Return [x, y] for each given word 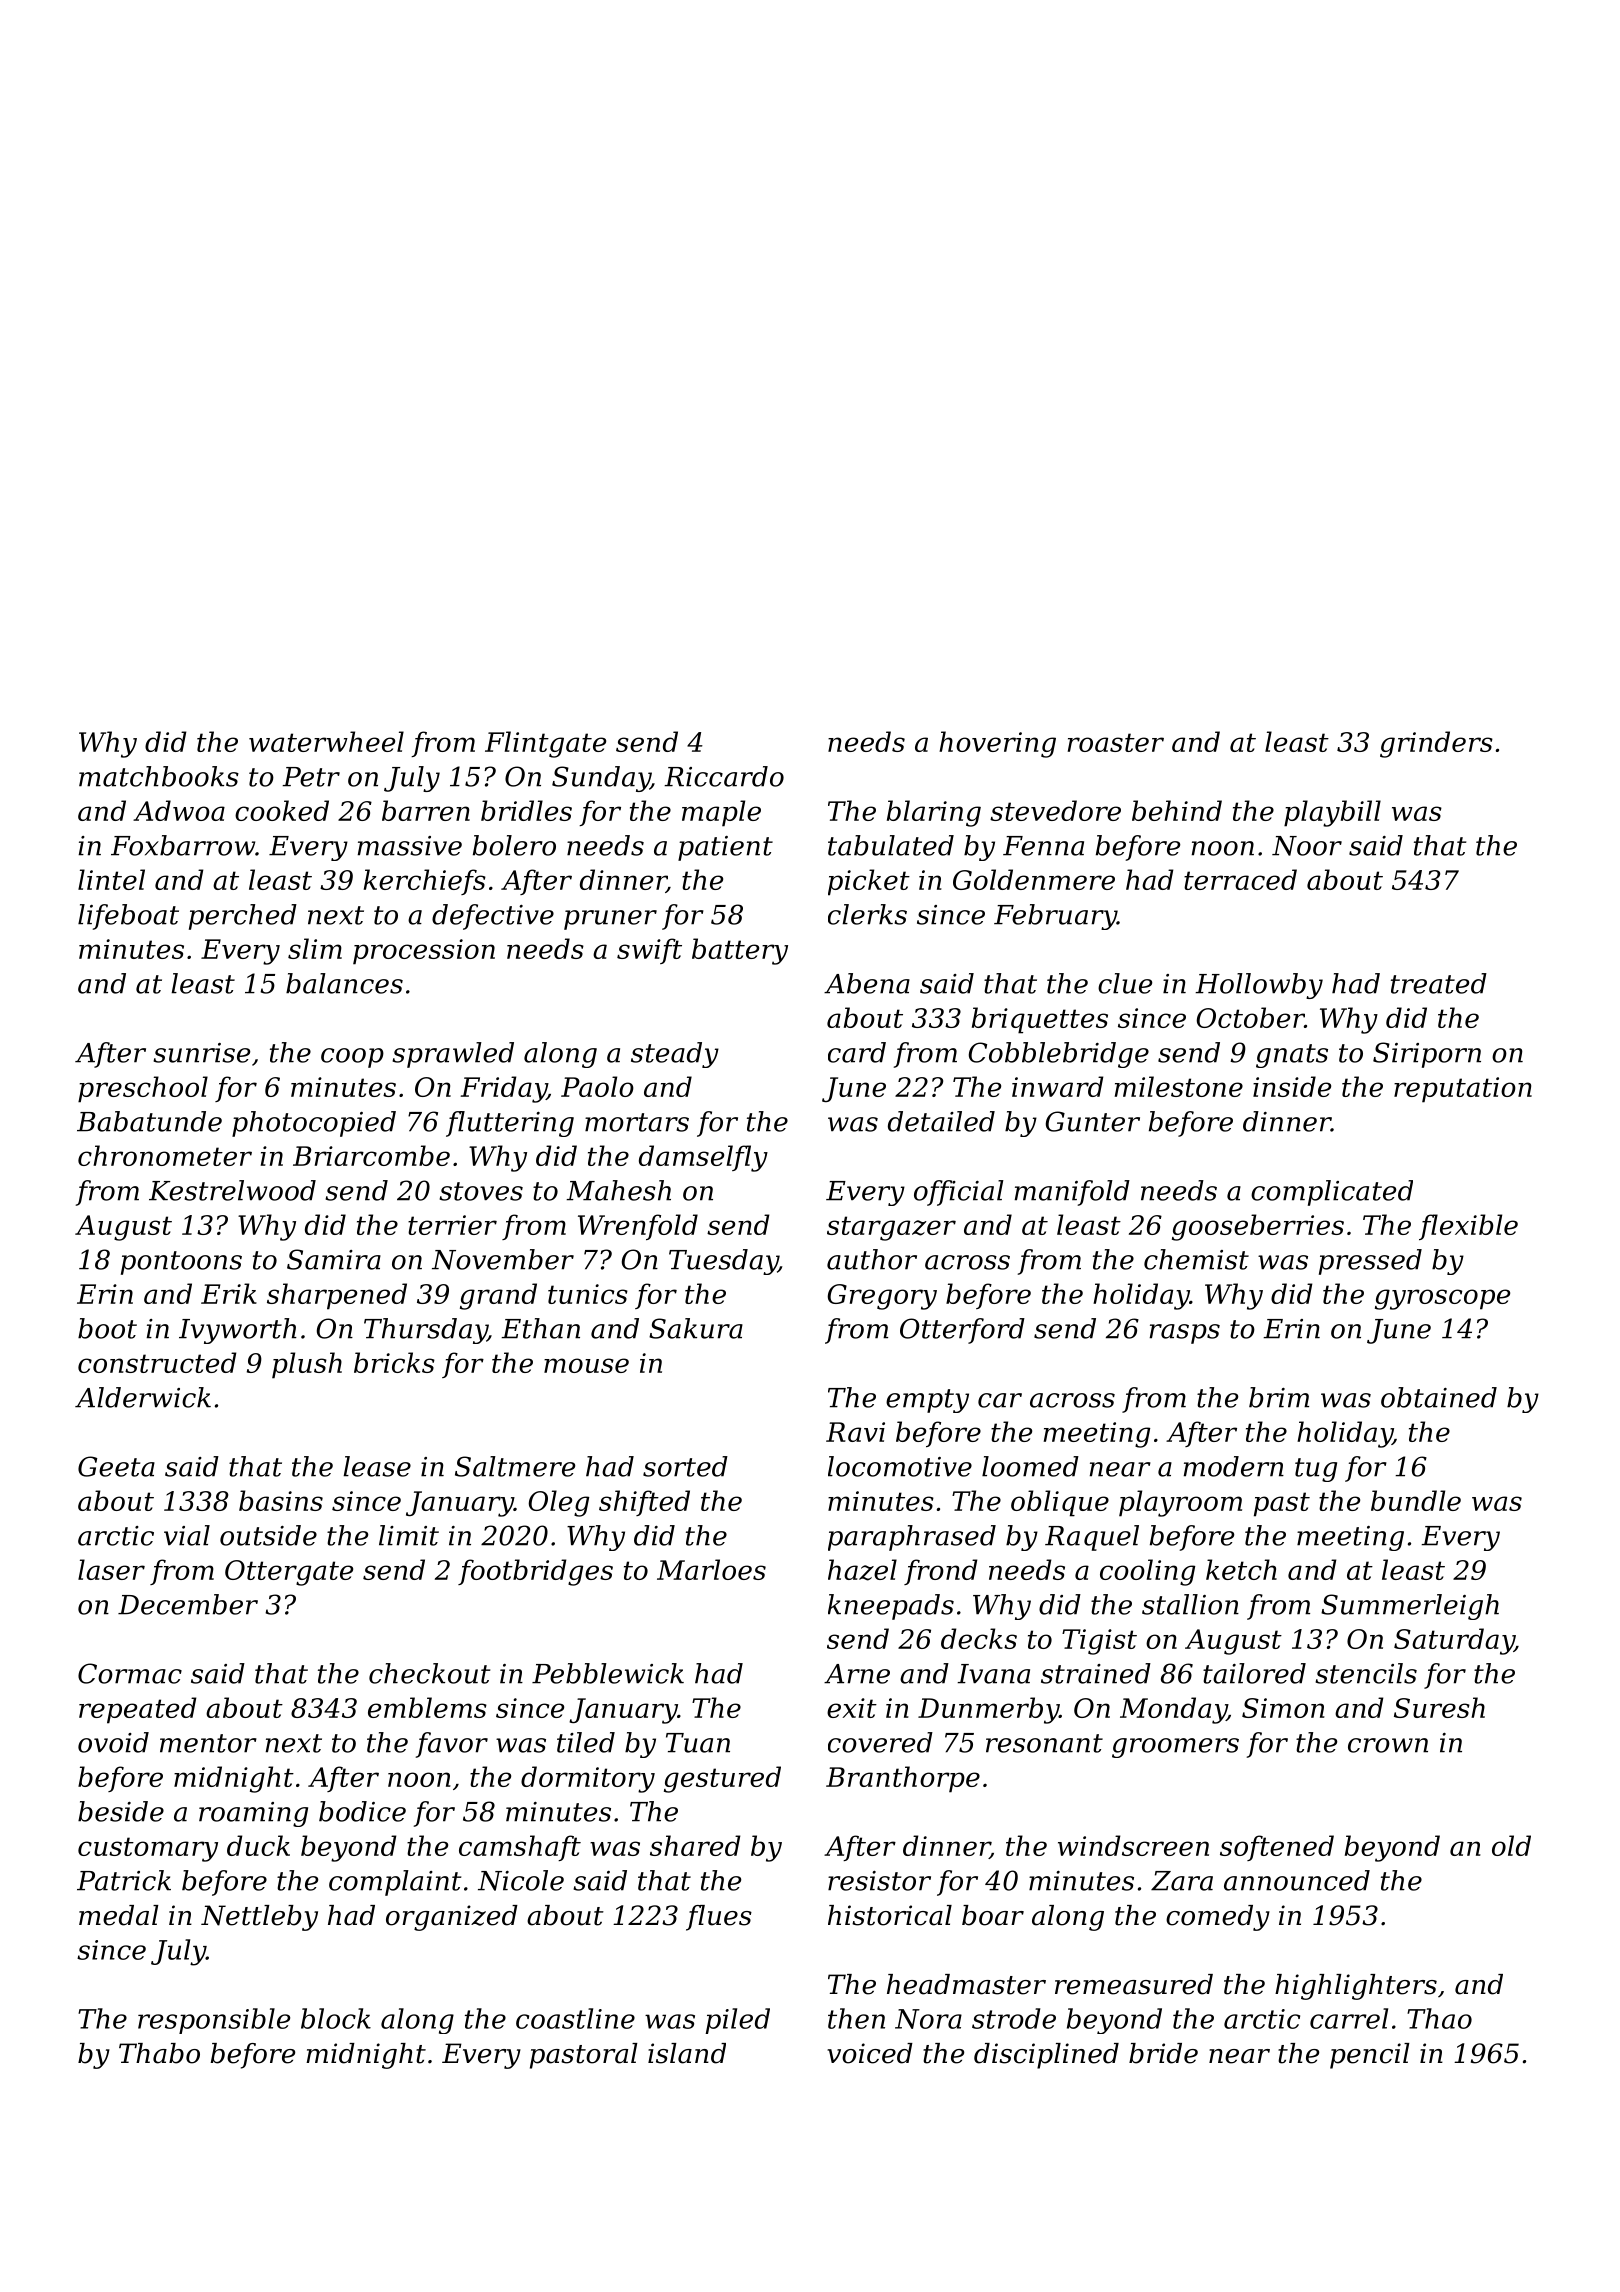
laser [111, 1569]
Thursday [425, 1331]
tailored [1254, 1673]
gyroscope [1442, 1299]
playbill [1332, 813]
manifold [1072, 1193]
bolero [514, 845]
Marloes [711, 1569]
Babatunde [149, 1121]
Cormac [130, 1673]
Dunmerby [988, 1710]
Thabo [159, 2053]
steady [675, 1055]
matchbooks [159, 776]
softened [1277, 1848]
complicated [1332, 1193]
